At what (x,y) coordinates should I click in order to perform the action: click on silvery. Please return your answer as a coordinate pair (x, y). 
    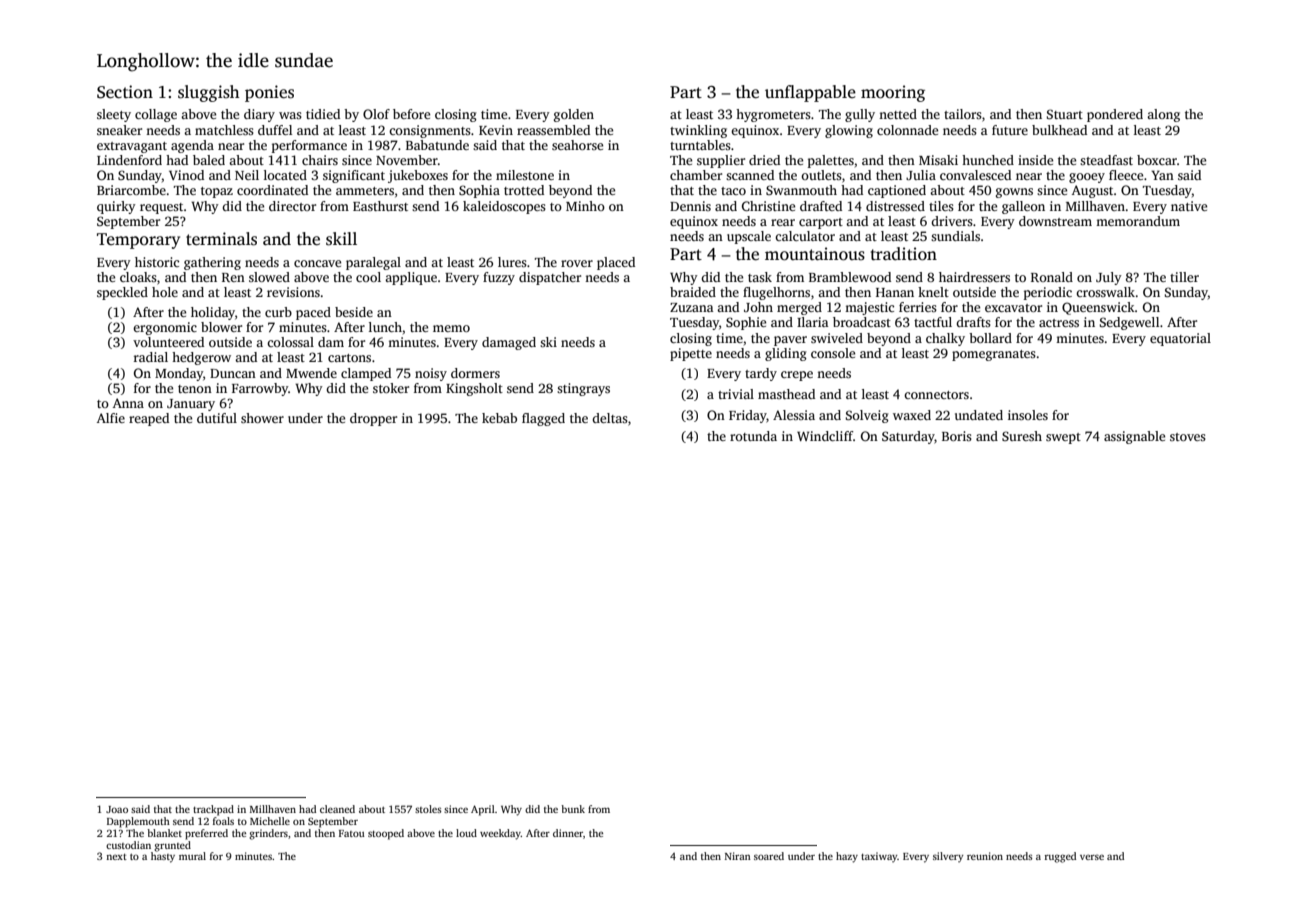
    Looking at the image, I should click on (948, 857).
